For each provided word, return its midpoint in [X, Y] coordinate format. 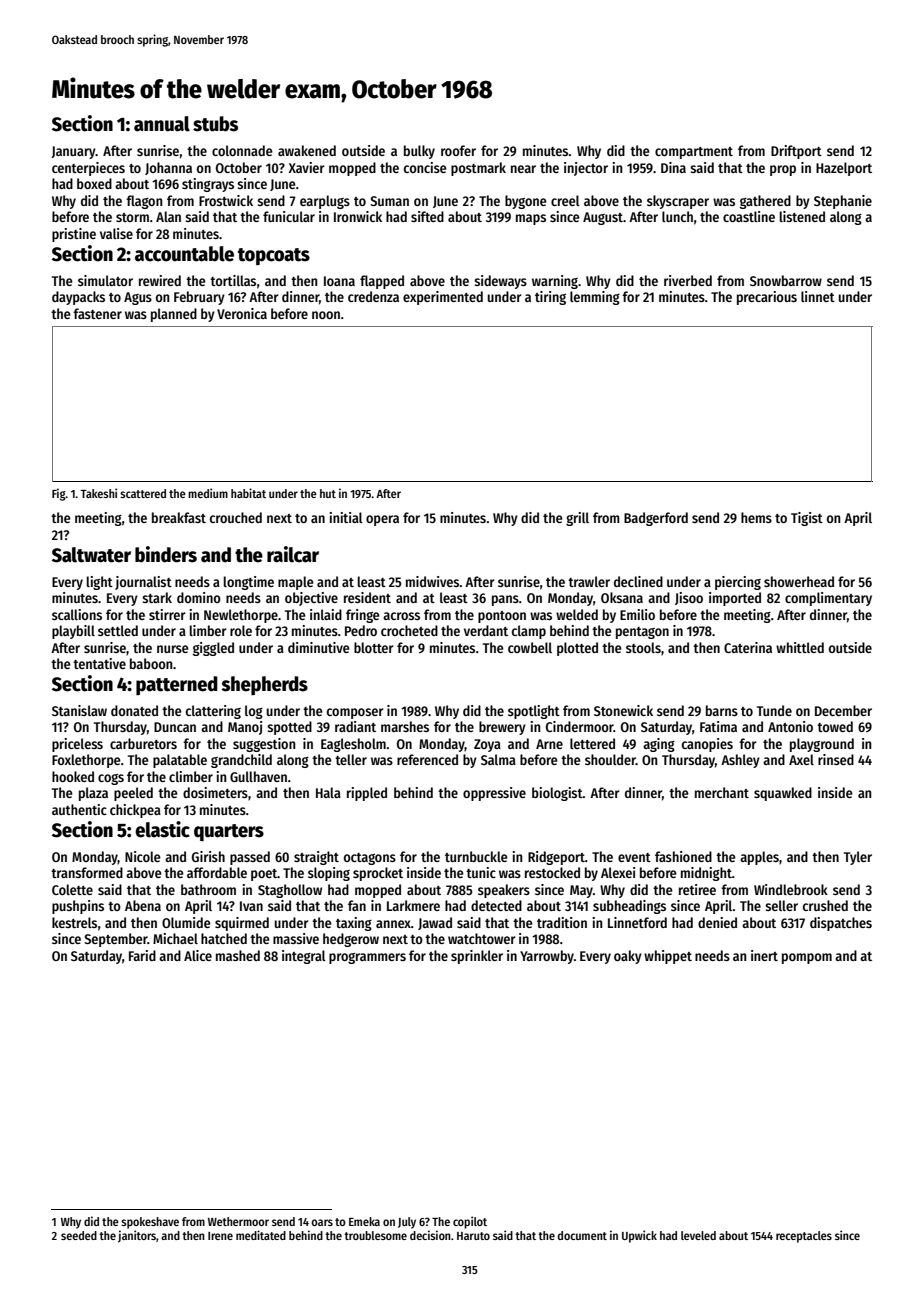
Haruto [473, 1236]
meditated [261, 1235]
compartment [694, 153]
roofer [458, 150]
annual [162, 124]
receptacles [804, 1237]
